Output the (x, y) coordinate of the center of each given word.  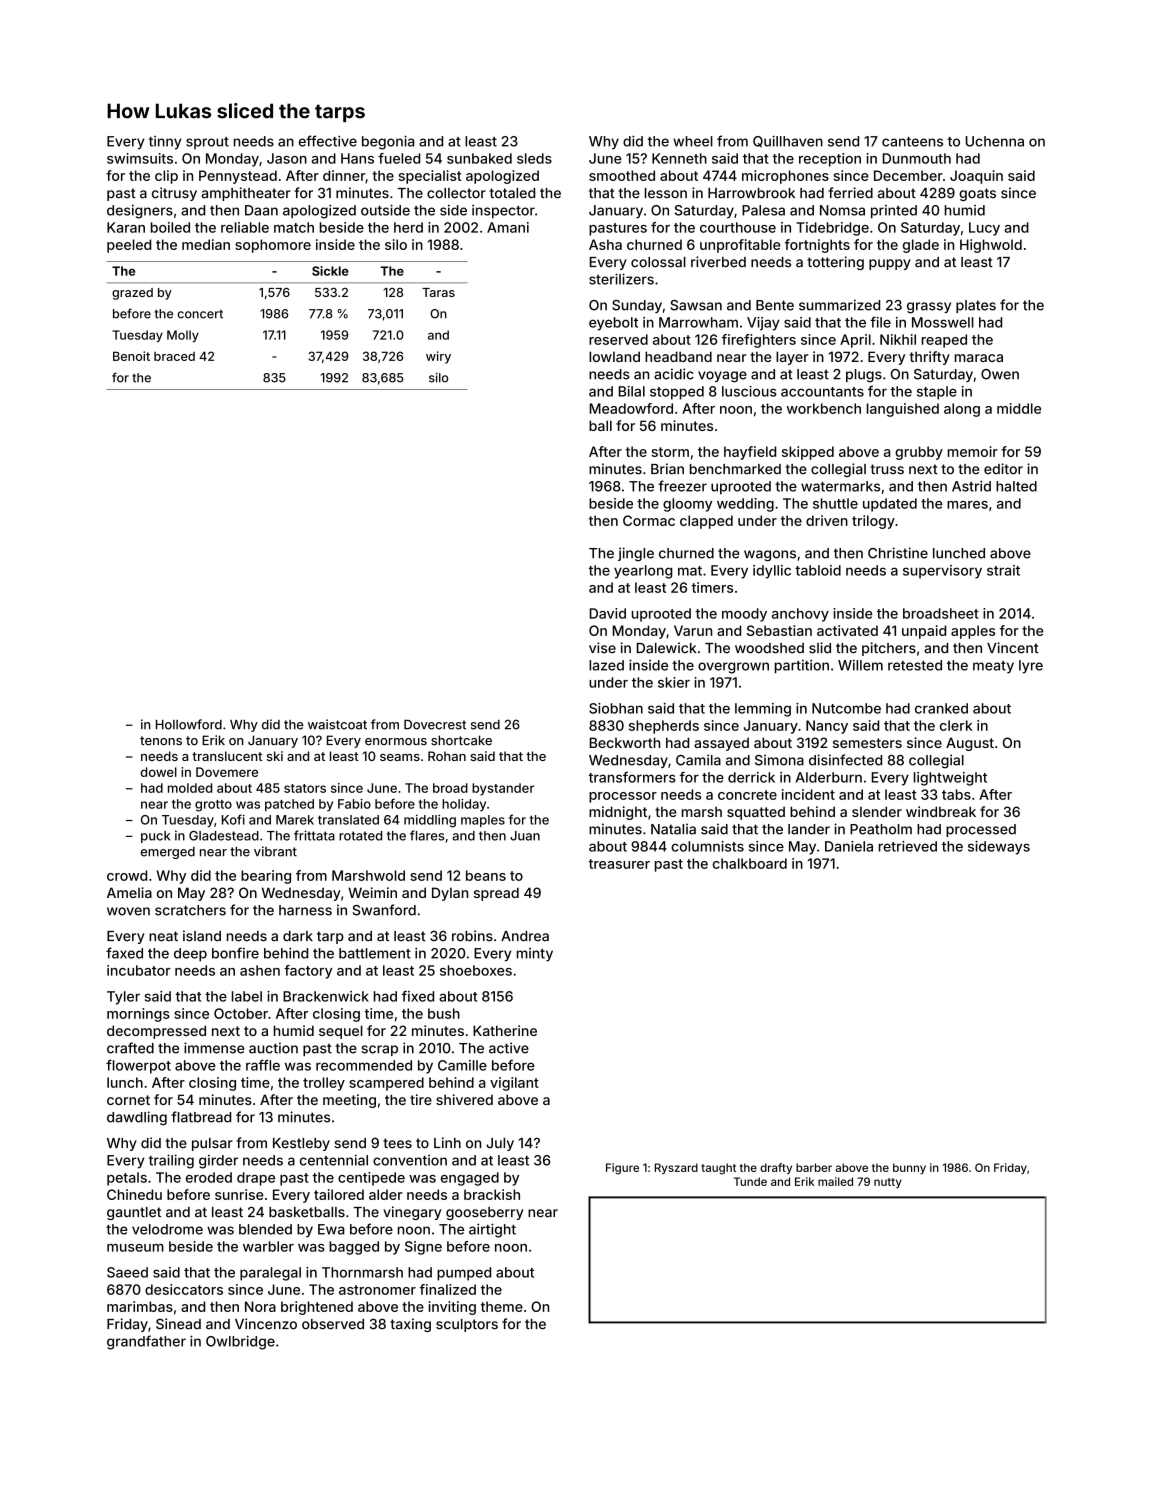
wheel (693, 141)
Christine (898, 553)
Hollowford (189, 724)
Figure (622, 1169)
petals (127, 1179)
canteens (912, 142)
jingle (636, 554)
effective (328, 141)
